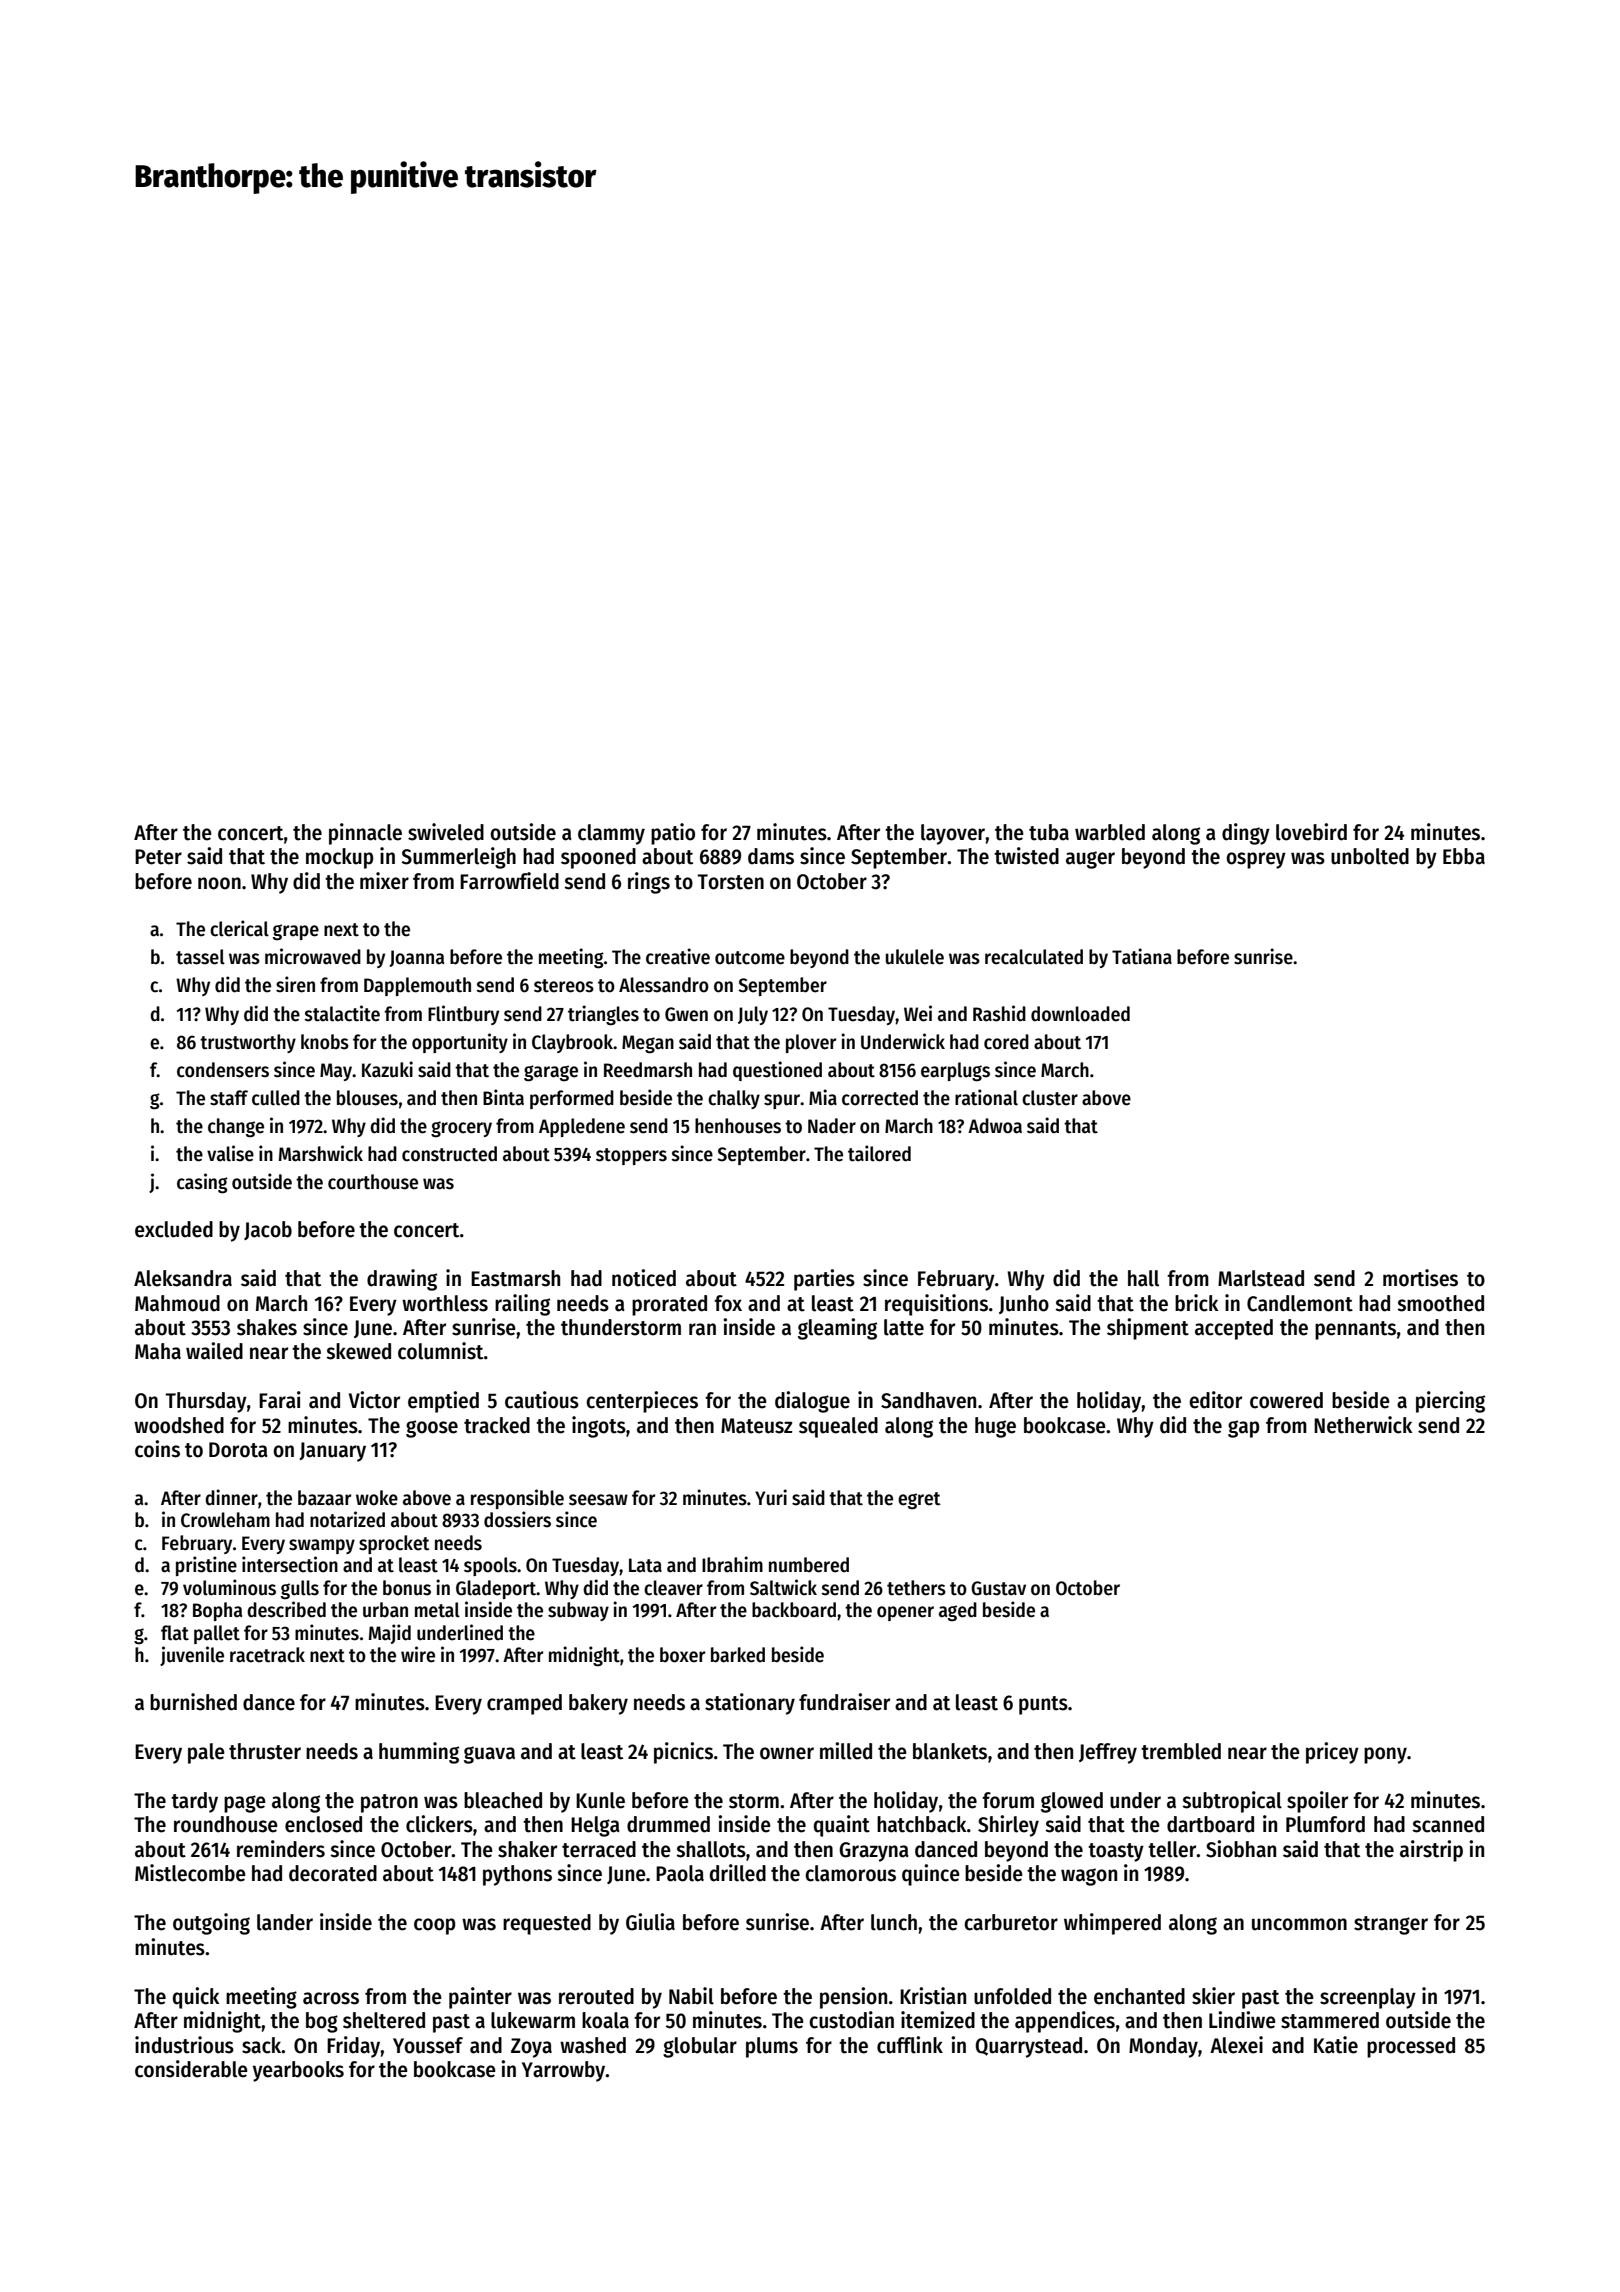 The image size is (1620, 2292). I want to click on across, so click(331, 1998).
